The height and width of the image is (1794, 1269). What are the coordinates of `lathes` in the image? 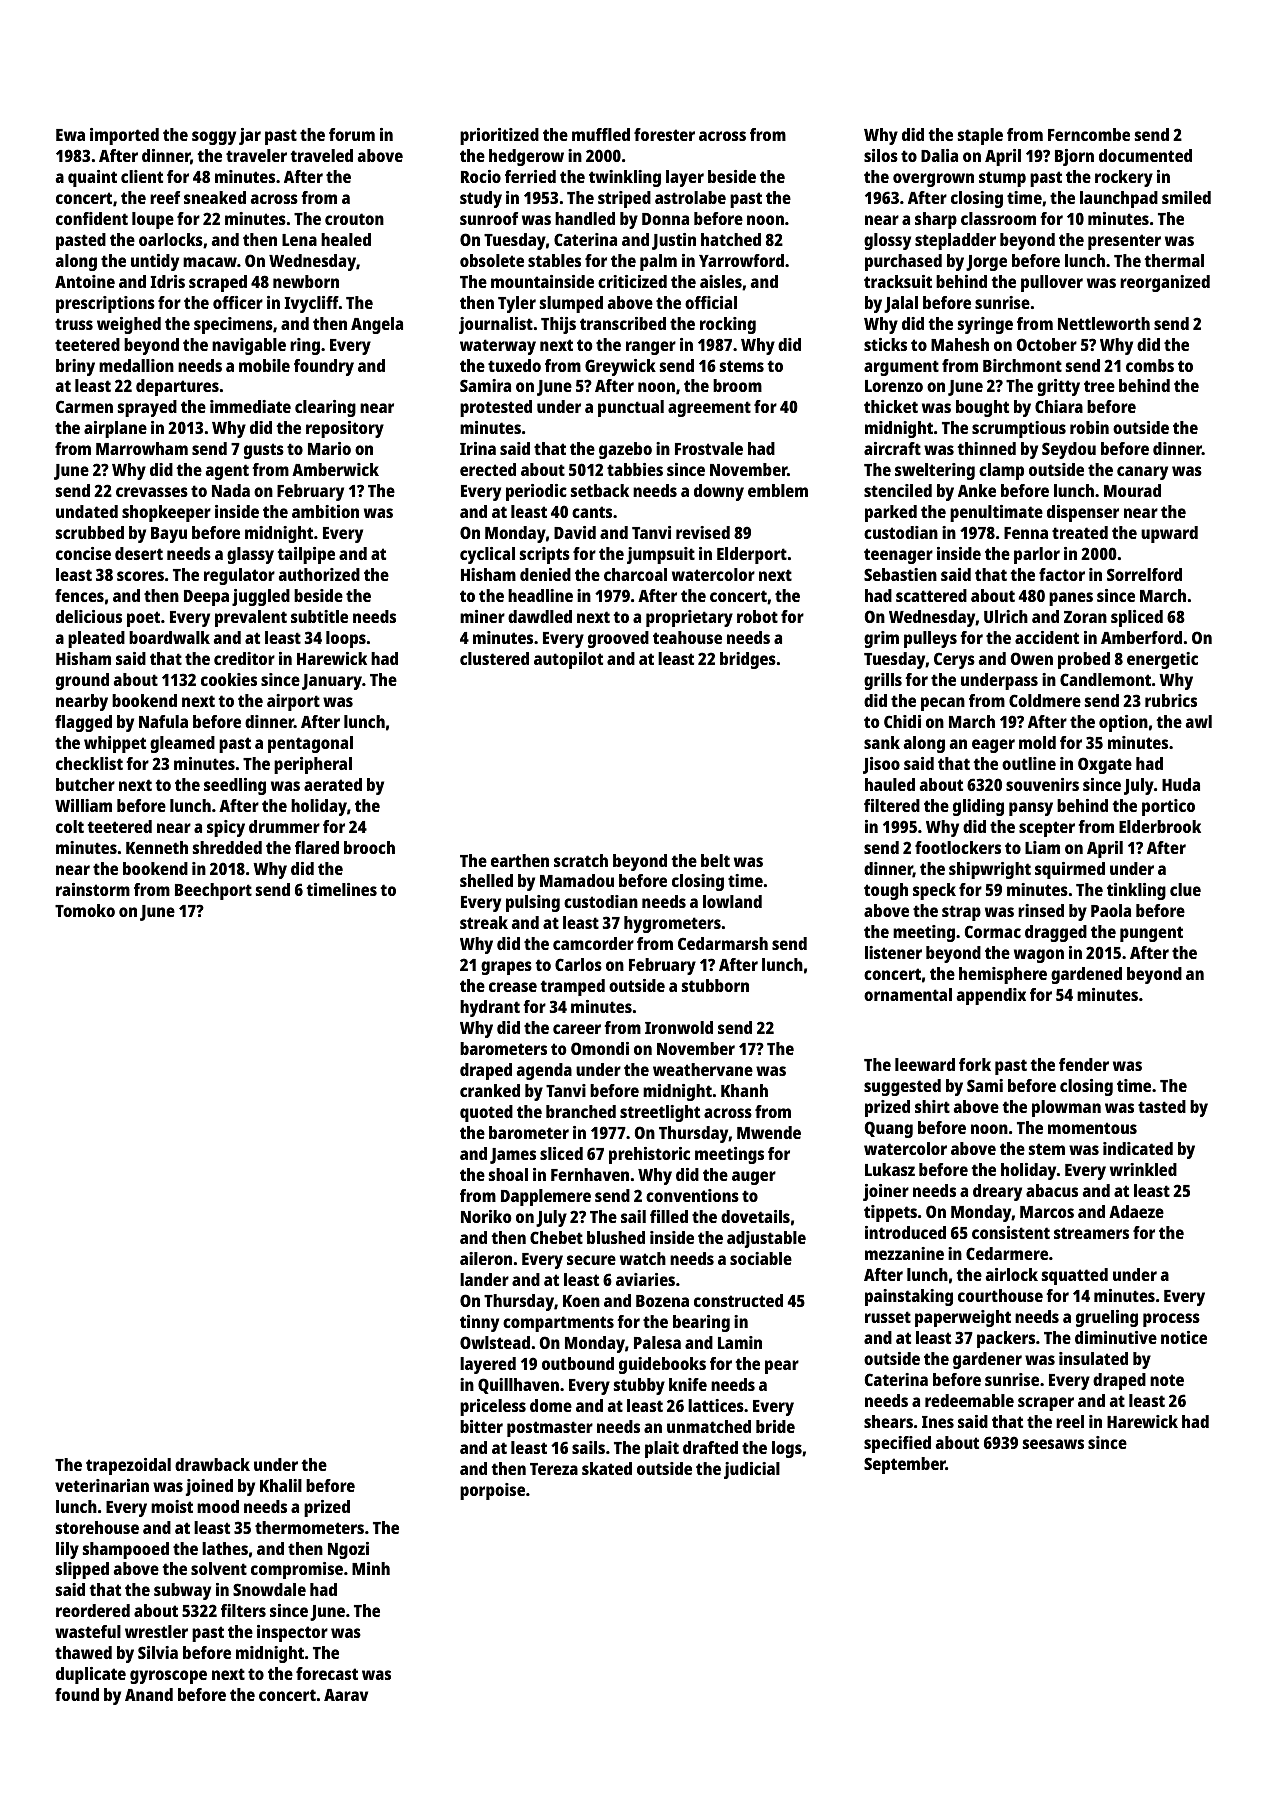 It's located at (225, 1548).
